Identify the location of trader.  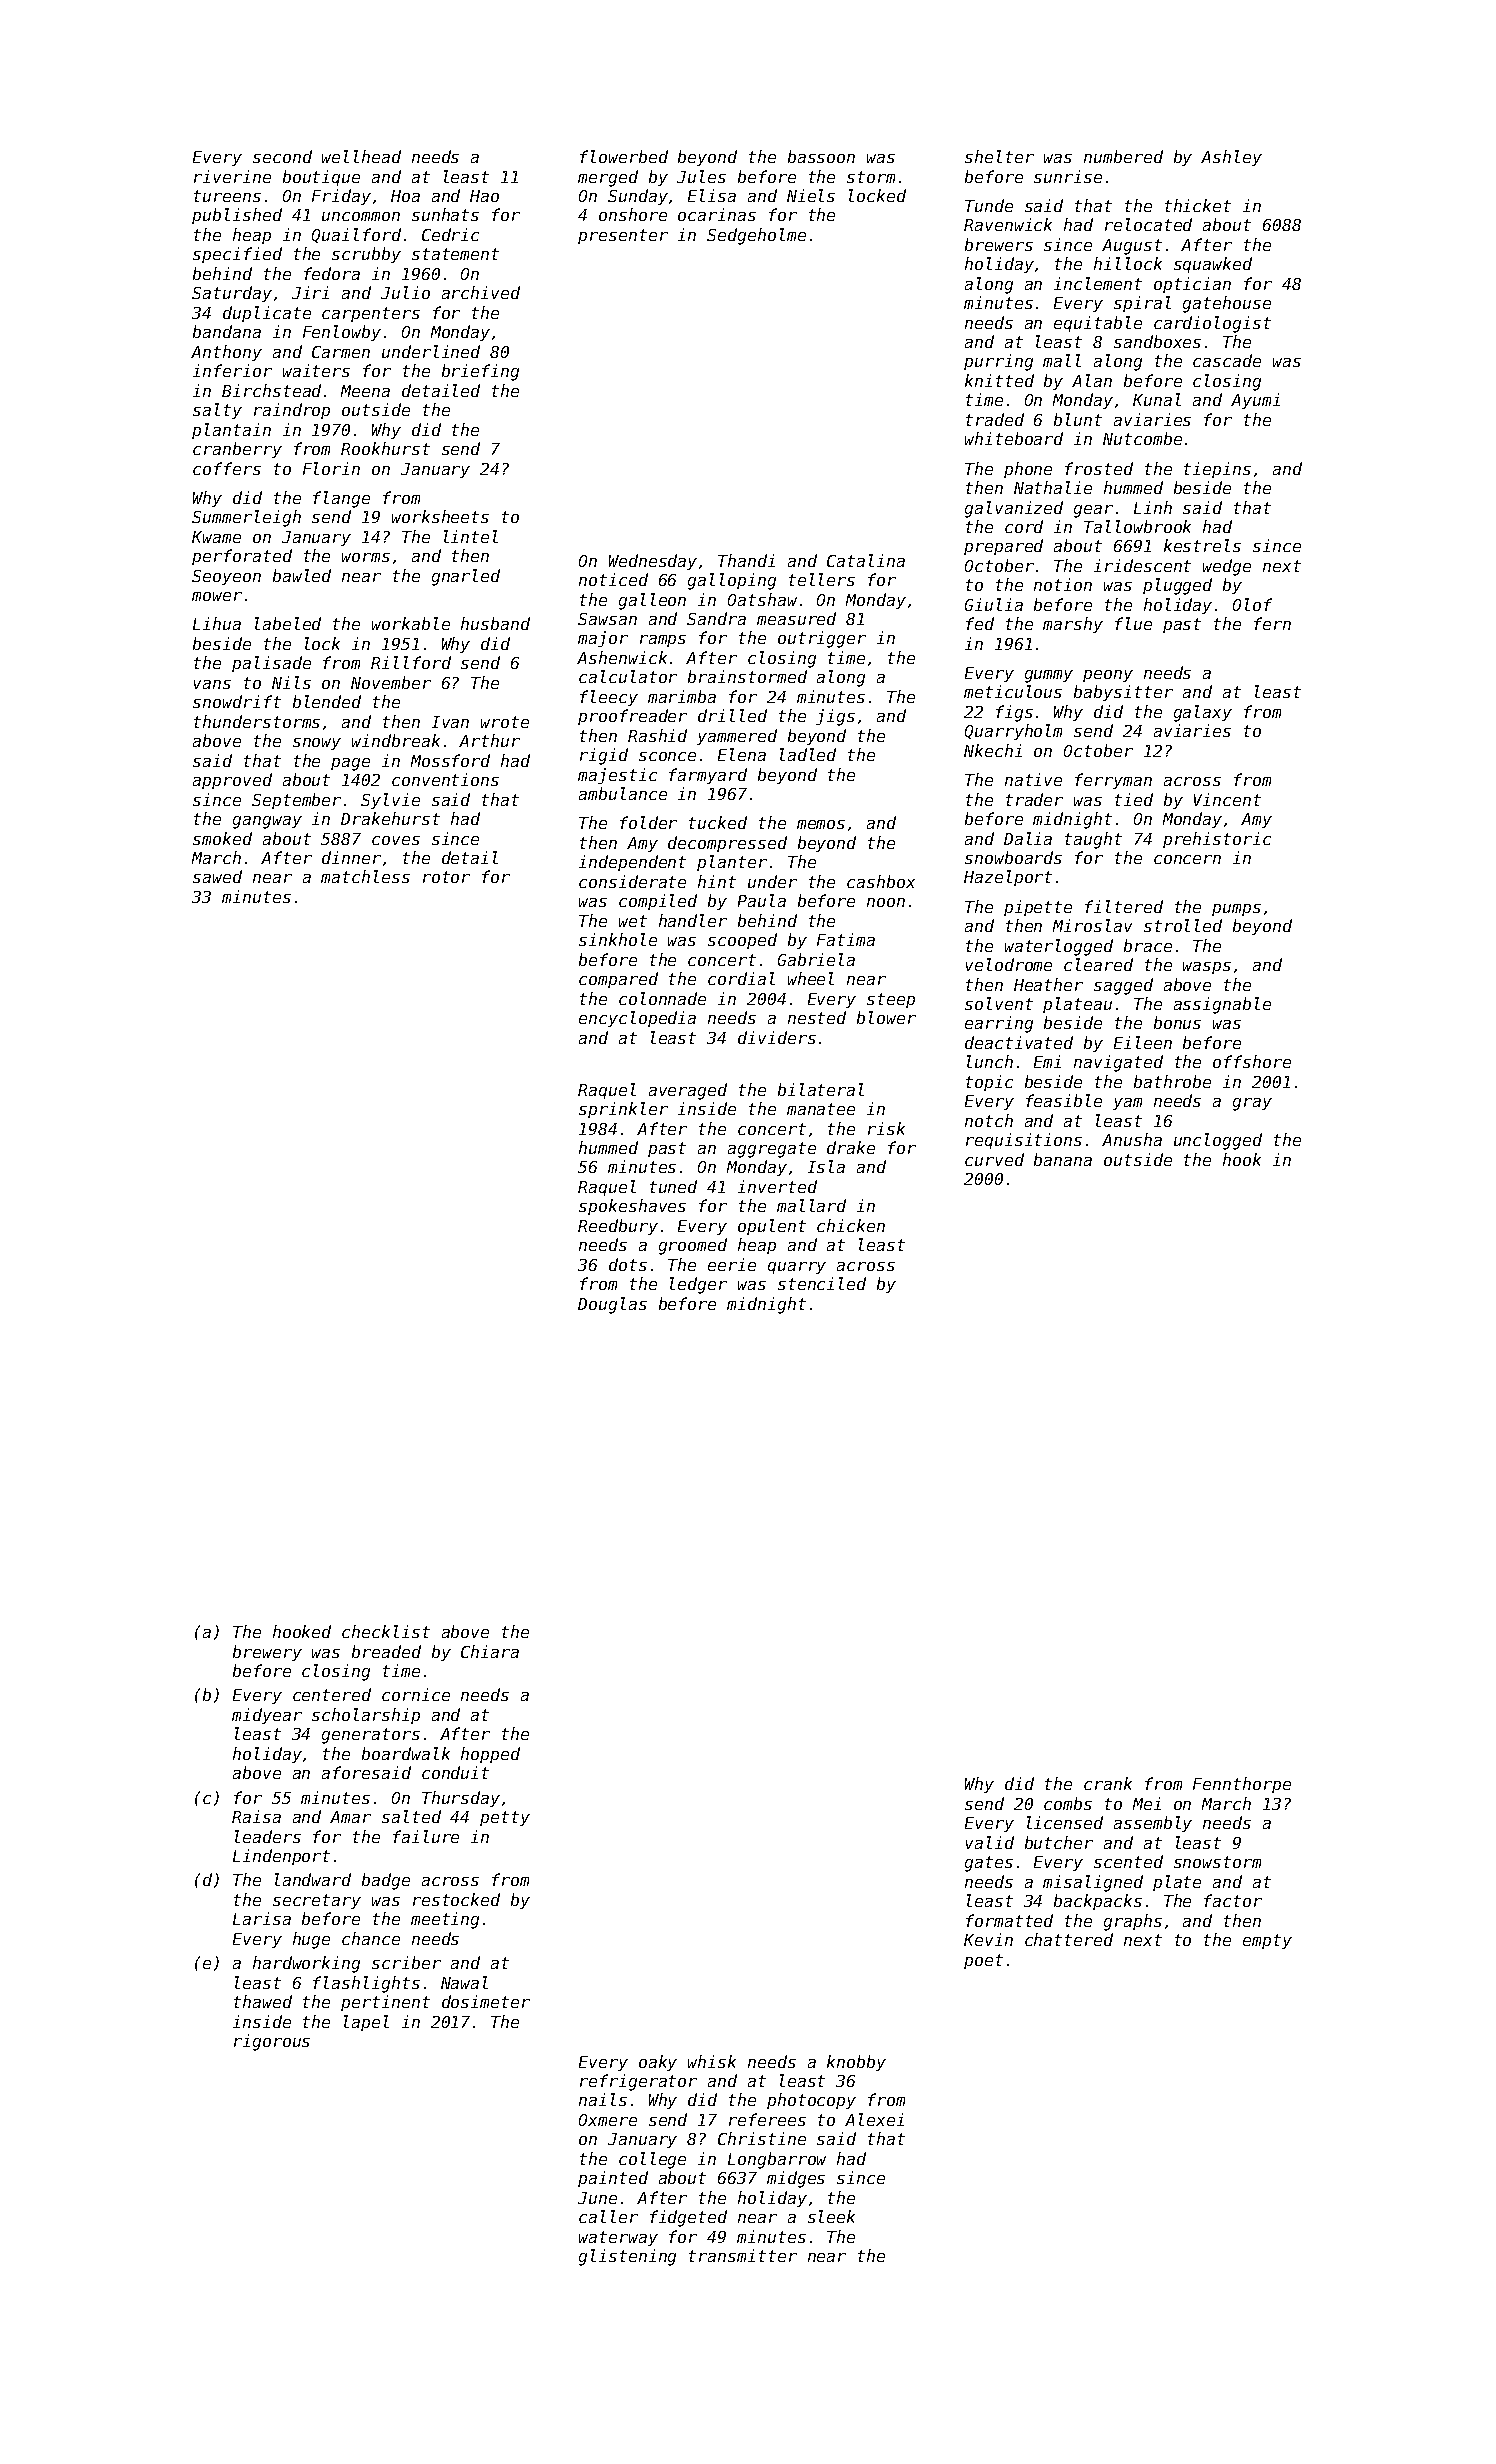
(1034, 799).
